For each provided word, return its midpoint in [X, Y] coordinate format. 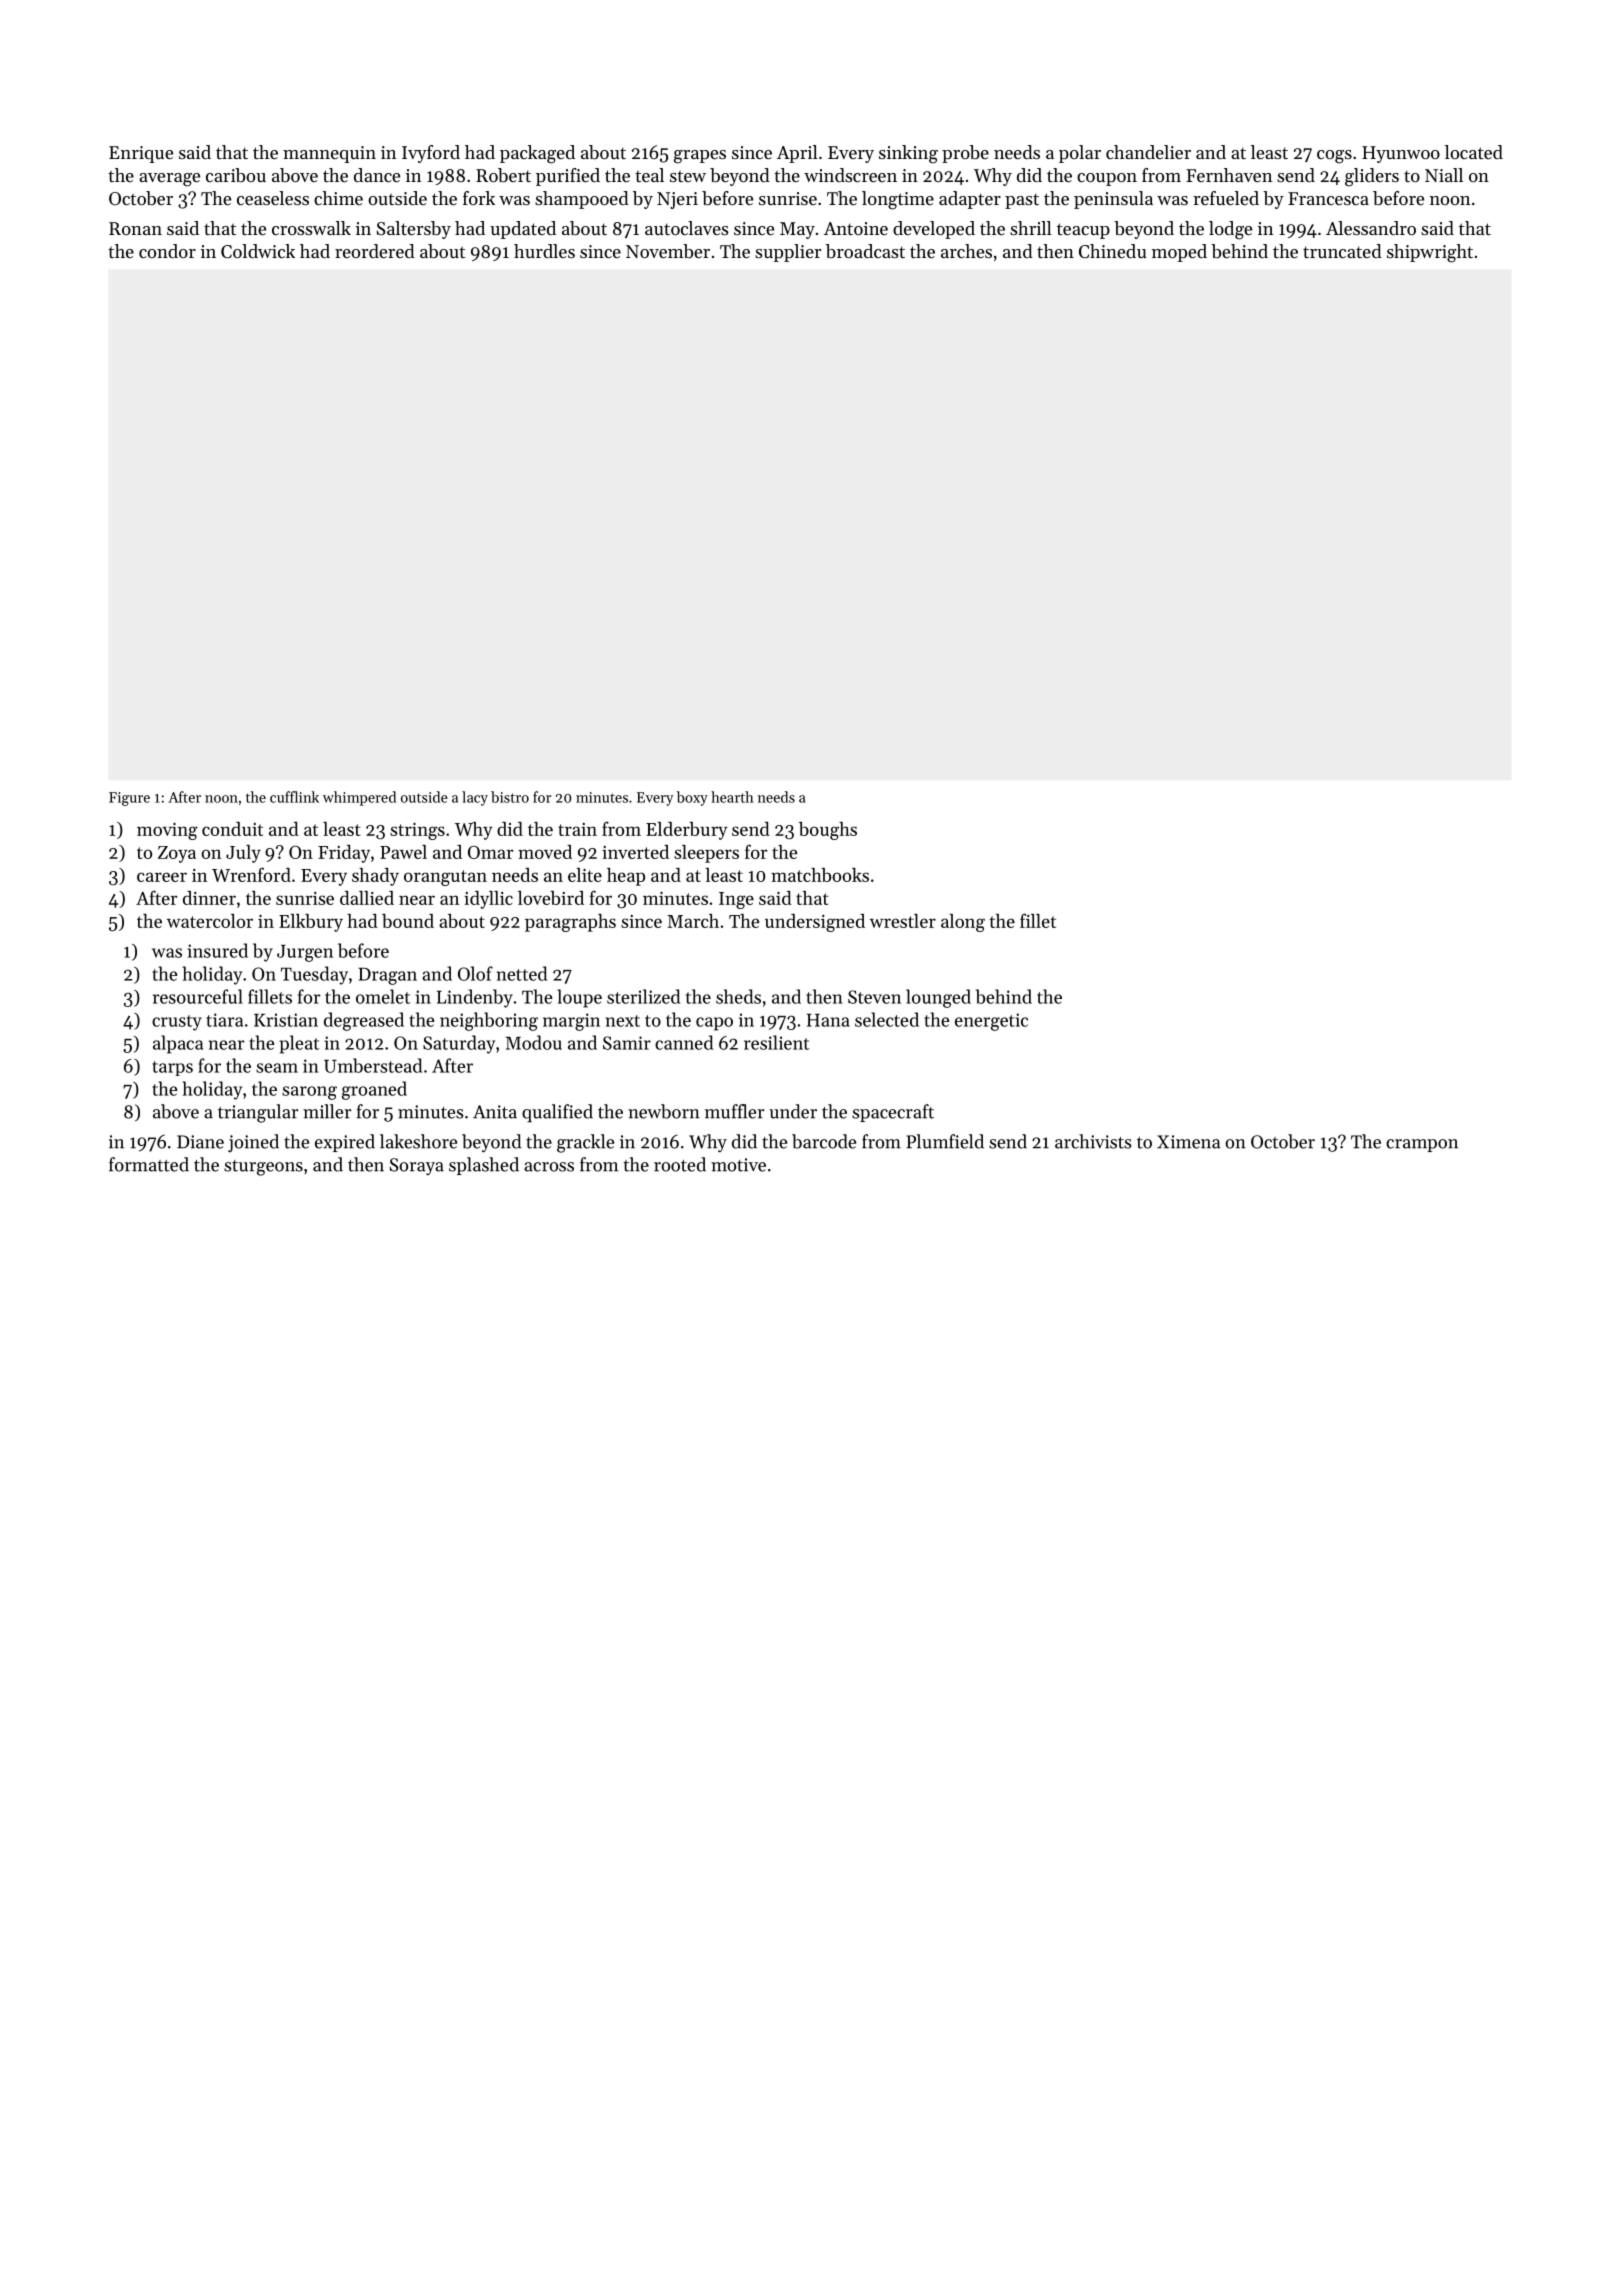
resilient [776, 1042]
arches [966, 251]
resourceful [198, 996]
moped [1179, 253]
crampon [1422, 1145]
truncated [1342, 251]
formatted [149, 1164]
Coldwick [258, 251]
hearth [732, 797]
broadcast [865, 251]
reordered [375, 251]
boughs [828, 831]
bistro [510, 797]
